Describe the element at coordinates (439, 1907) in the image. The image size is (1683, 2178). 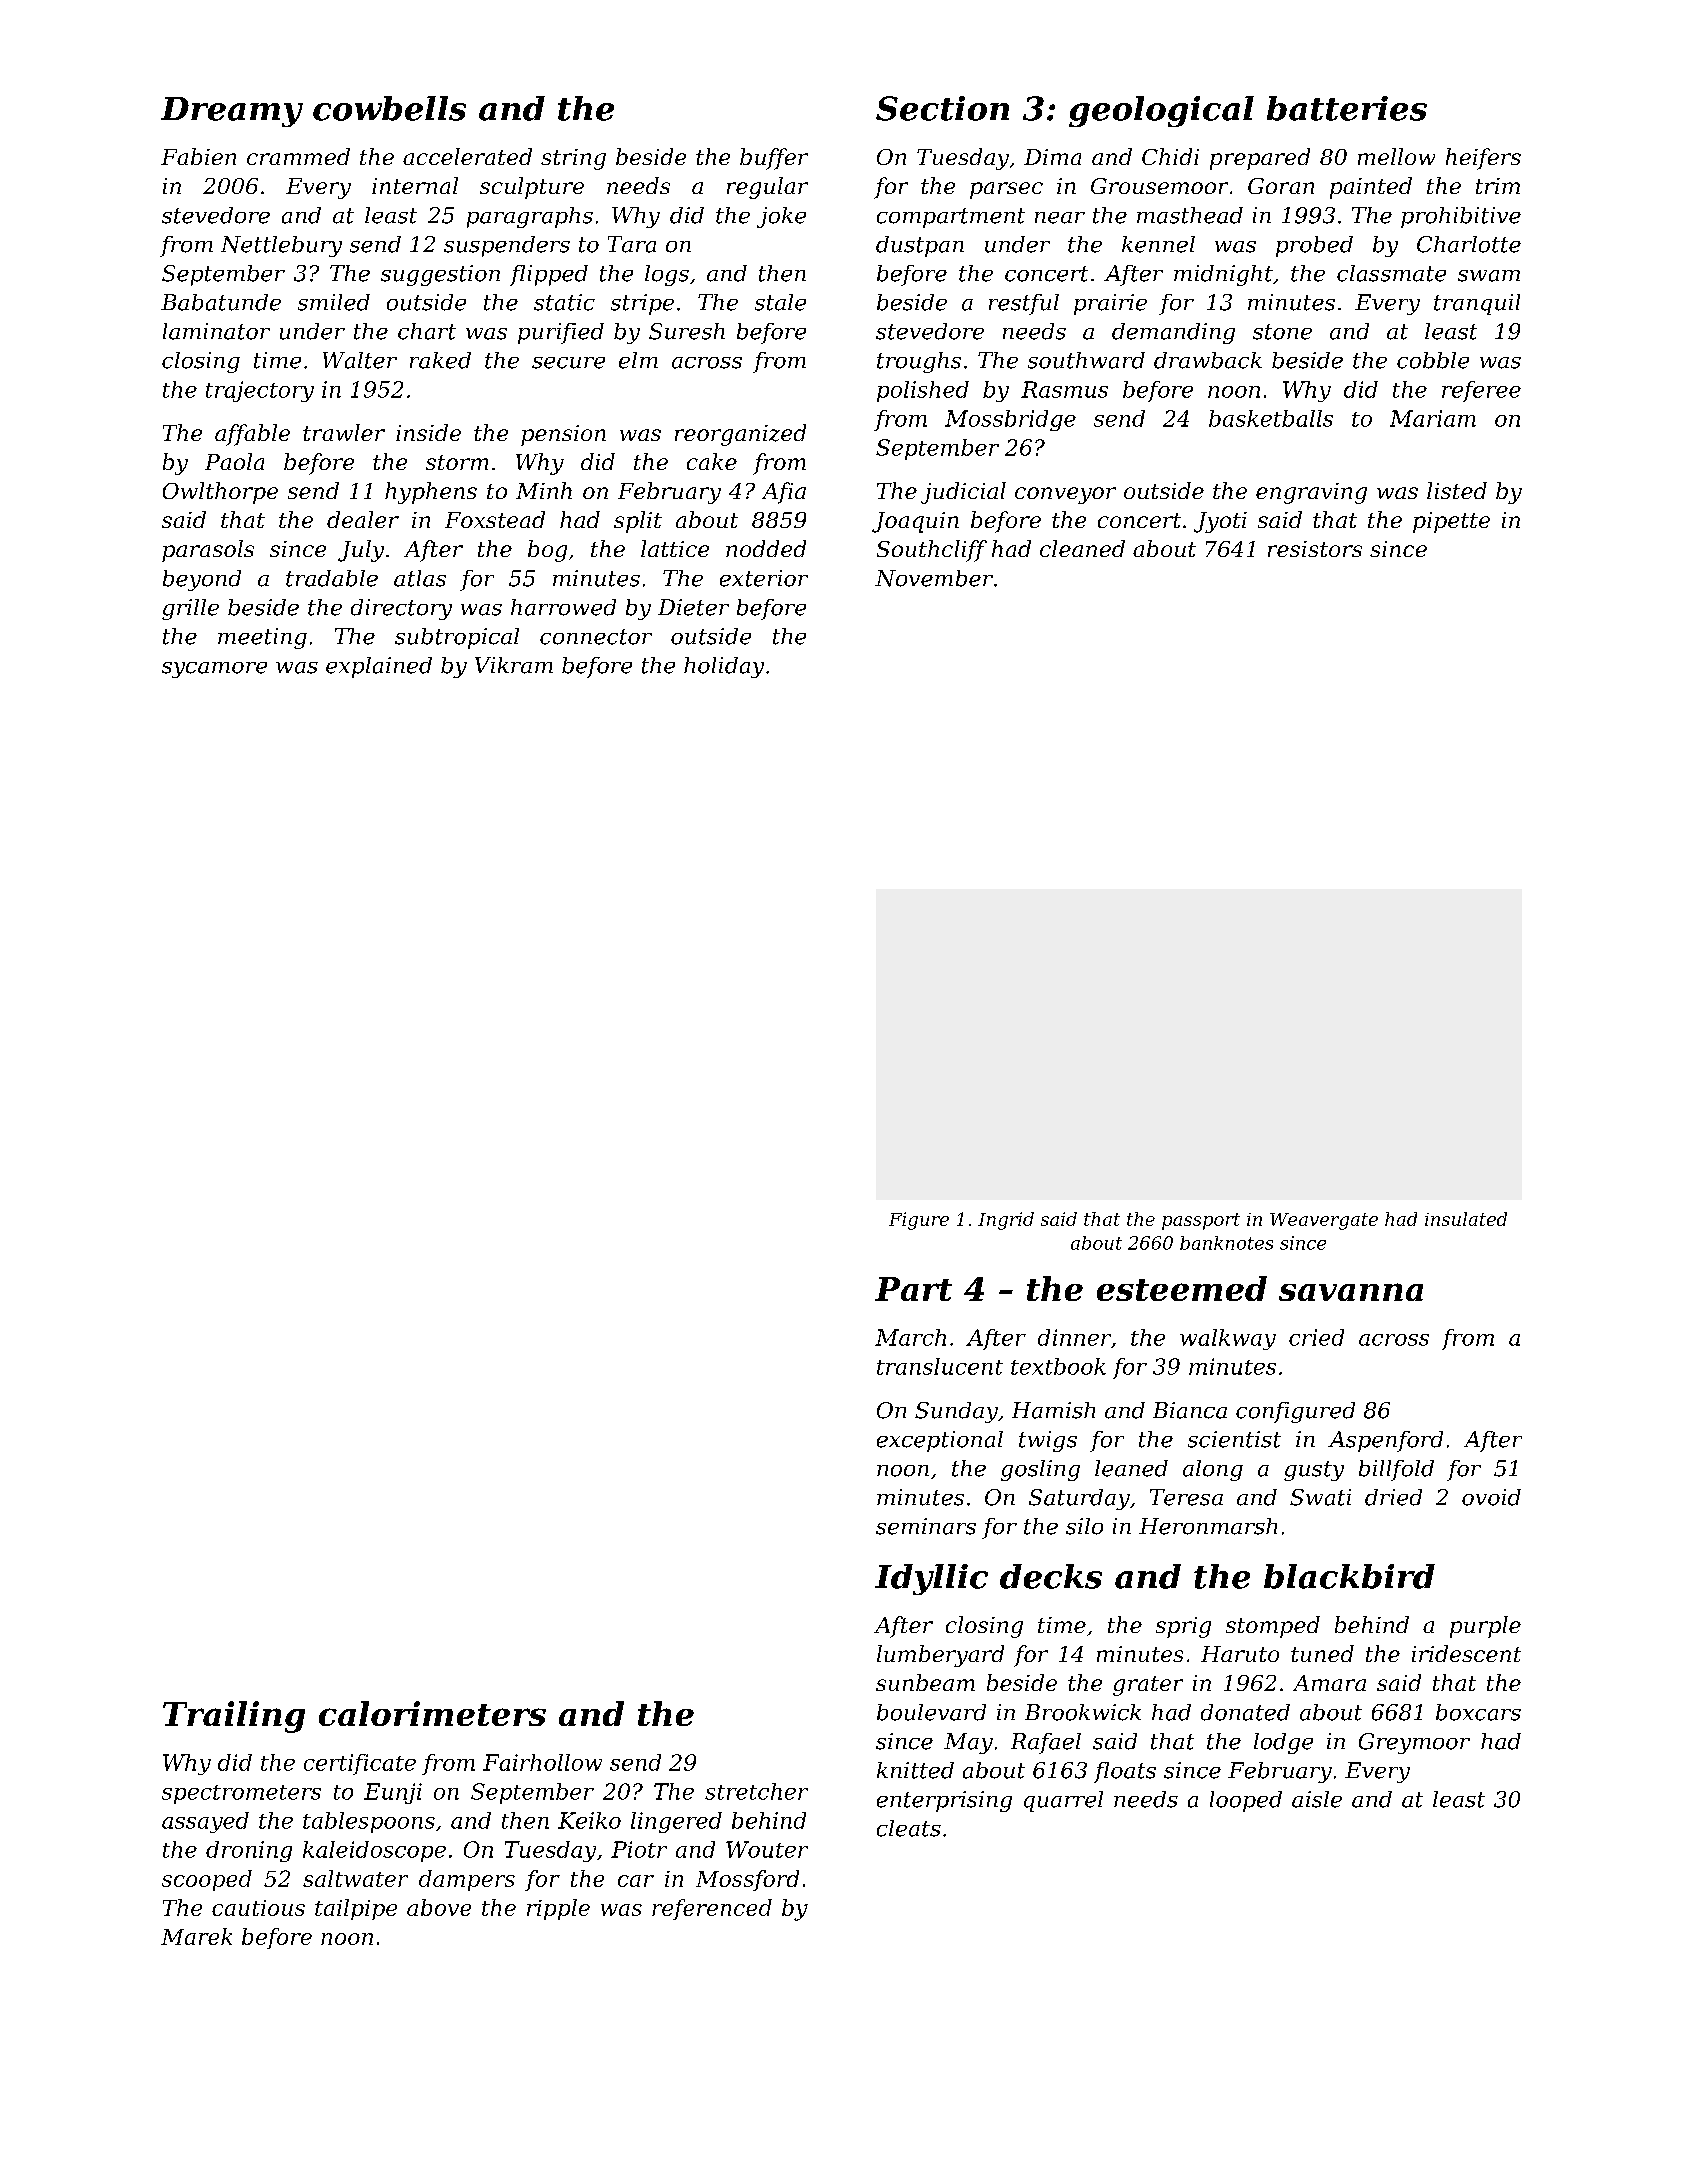
I see `above` at that location.
